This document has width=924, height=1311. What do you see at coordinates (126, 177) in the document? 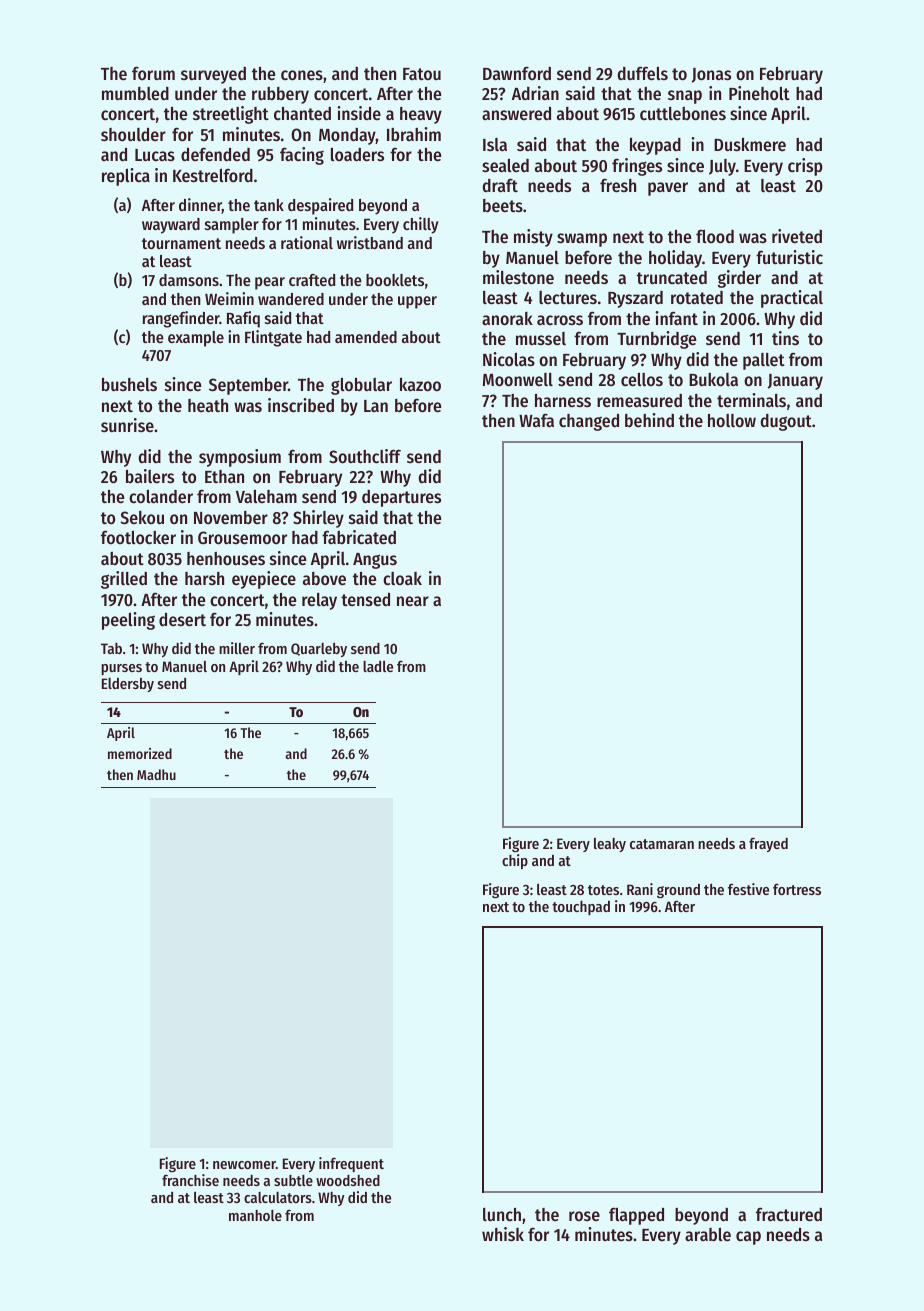
I see `replica` at bounding box center [126, 177].
